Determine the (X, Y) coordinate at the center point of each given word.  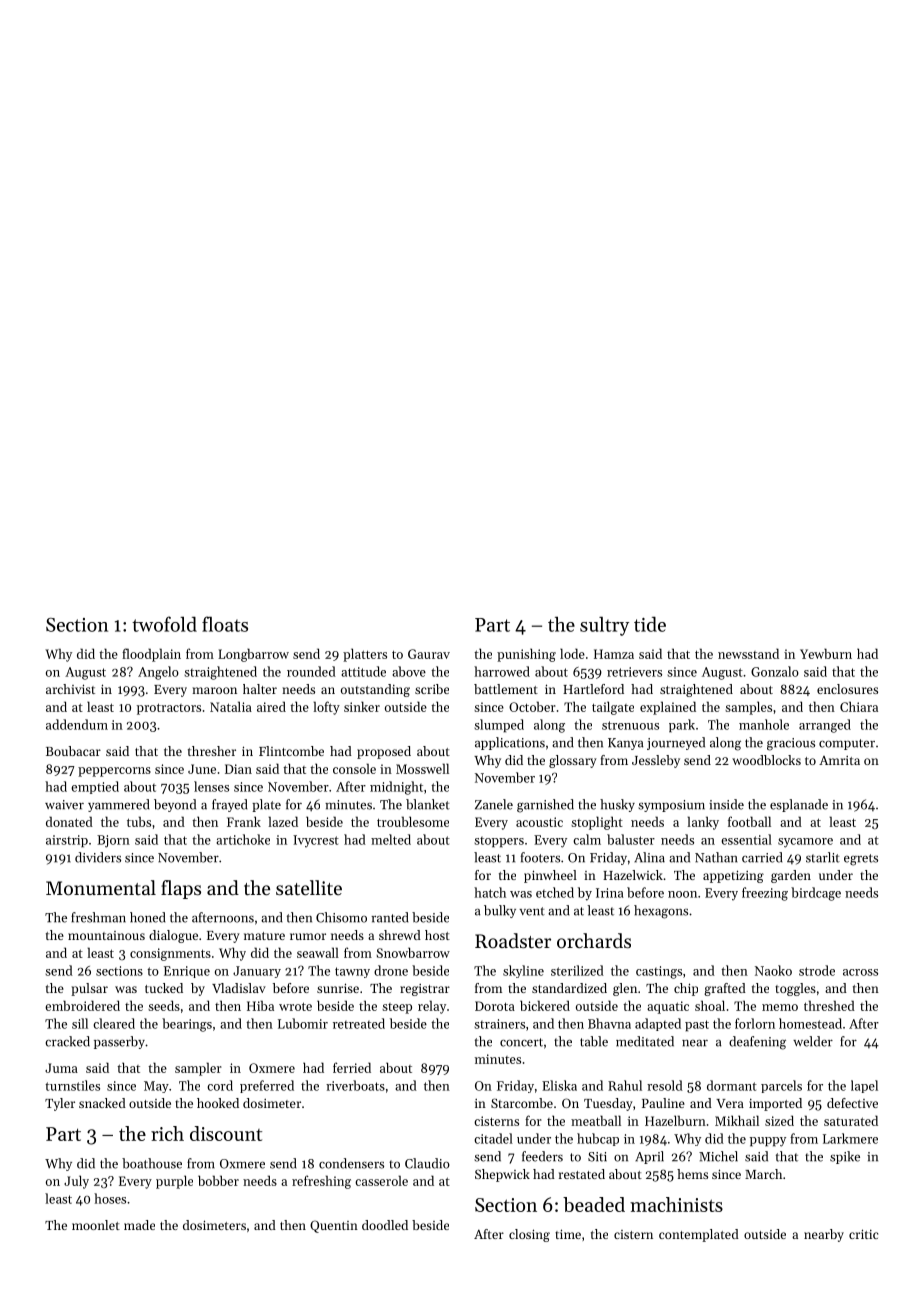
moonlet (96, 1225)
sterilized (577, 970)
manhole (764, 724)
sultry (604, 626)
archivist (70, 689)
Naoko (773, 970)
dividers (98, 857)
